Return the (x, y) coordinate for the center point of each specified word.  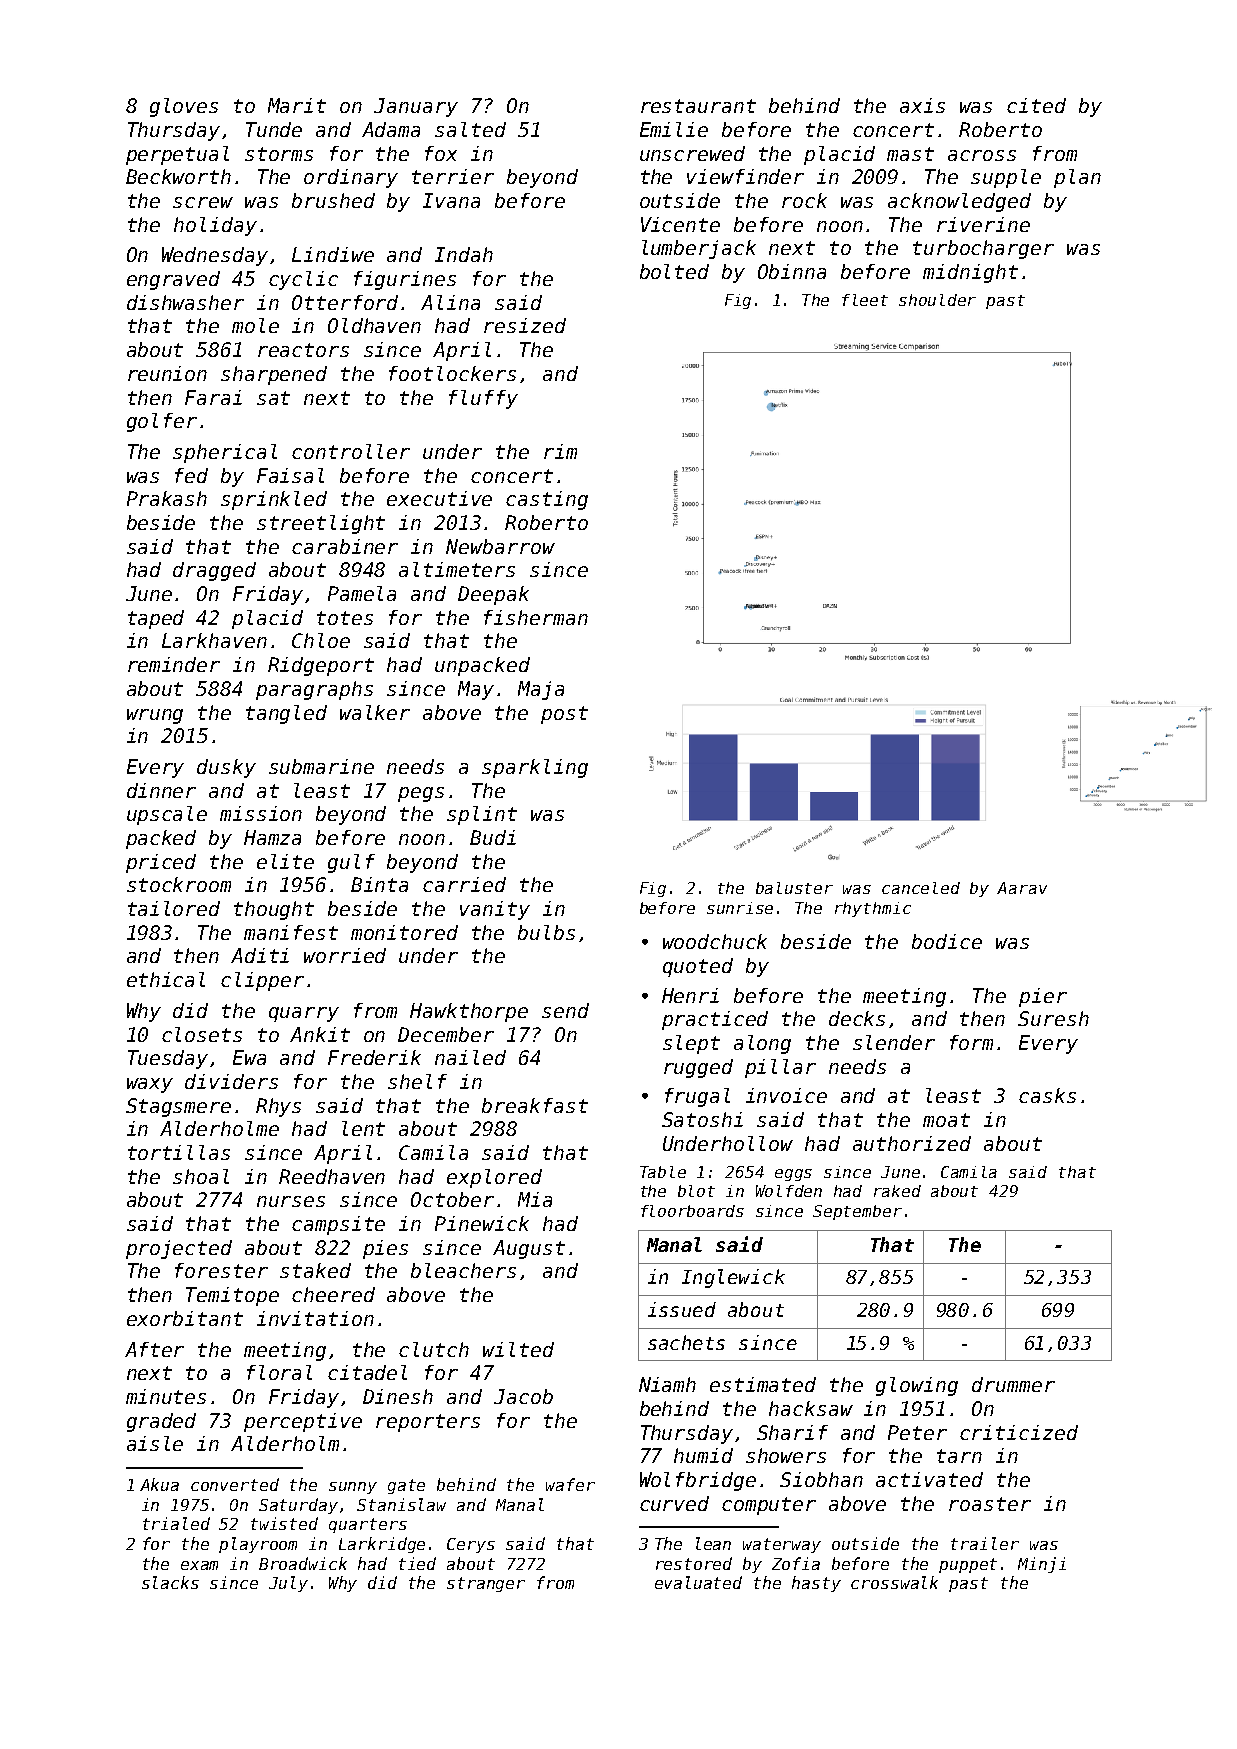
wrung (155, 716)
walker (375, 712)
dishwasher (185, 302)
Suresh (1053, 1018)
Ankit (320, 1034)
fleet (865, 300)
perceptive (303, 1422)
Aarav (1022, 888)
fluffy (483, 399)
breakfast (535, 1105)
